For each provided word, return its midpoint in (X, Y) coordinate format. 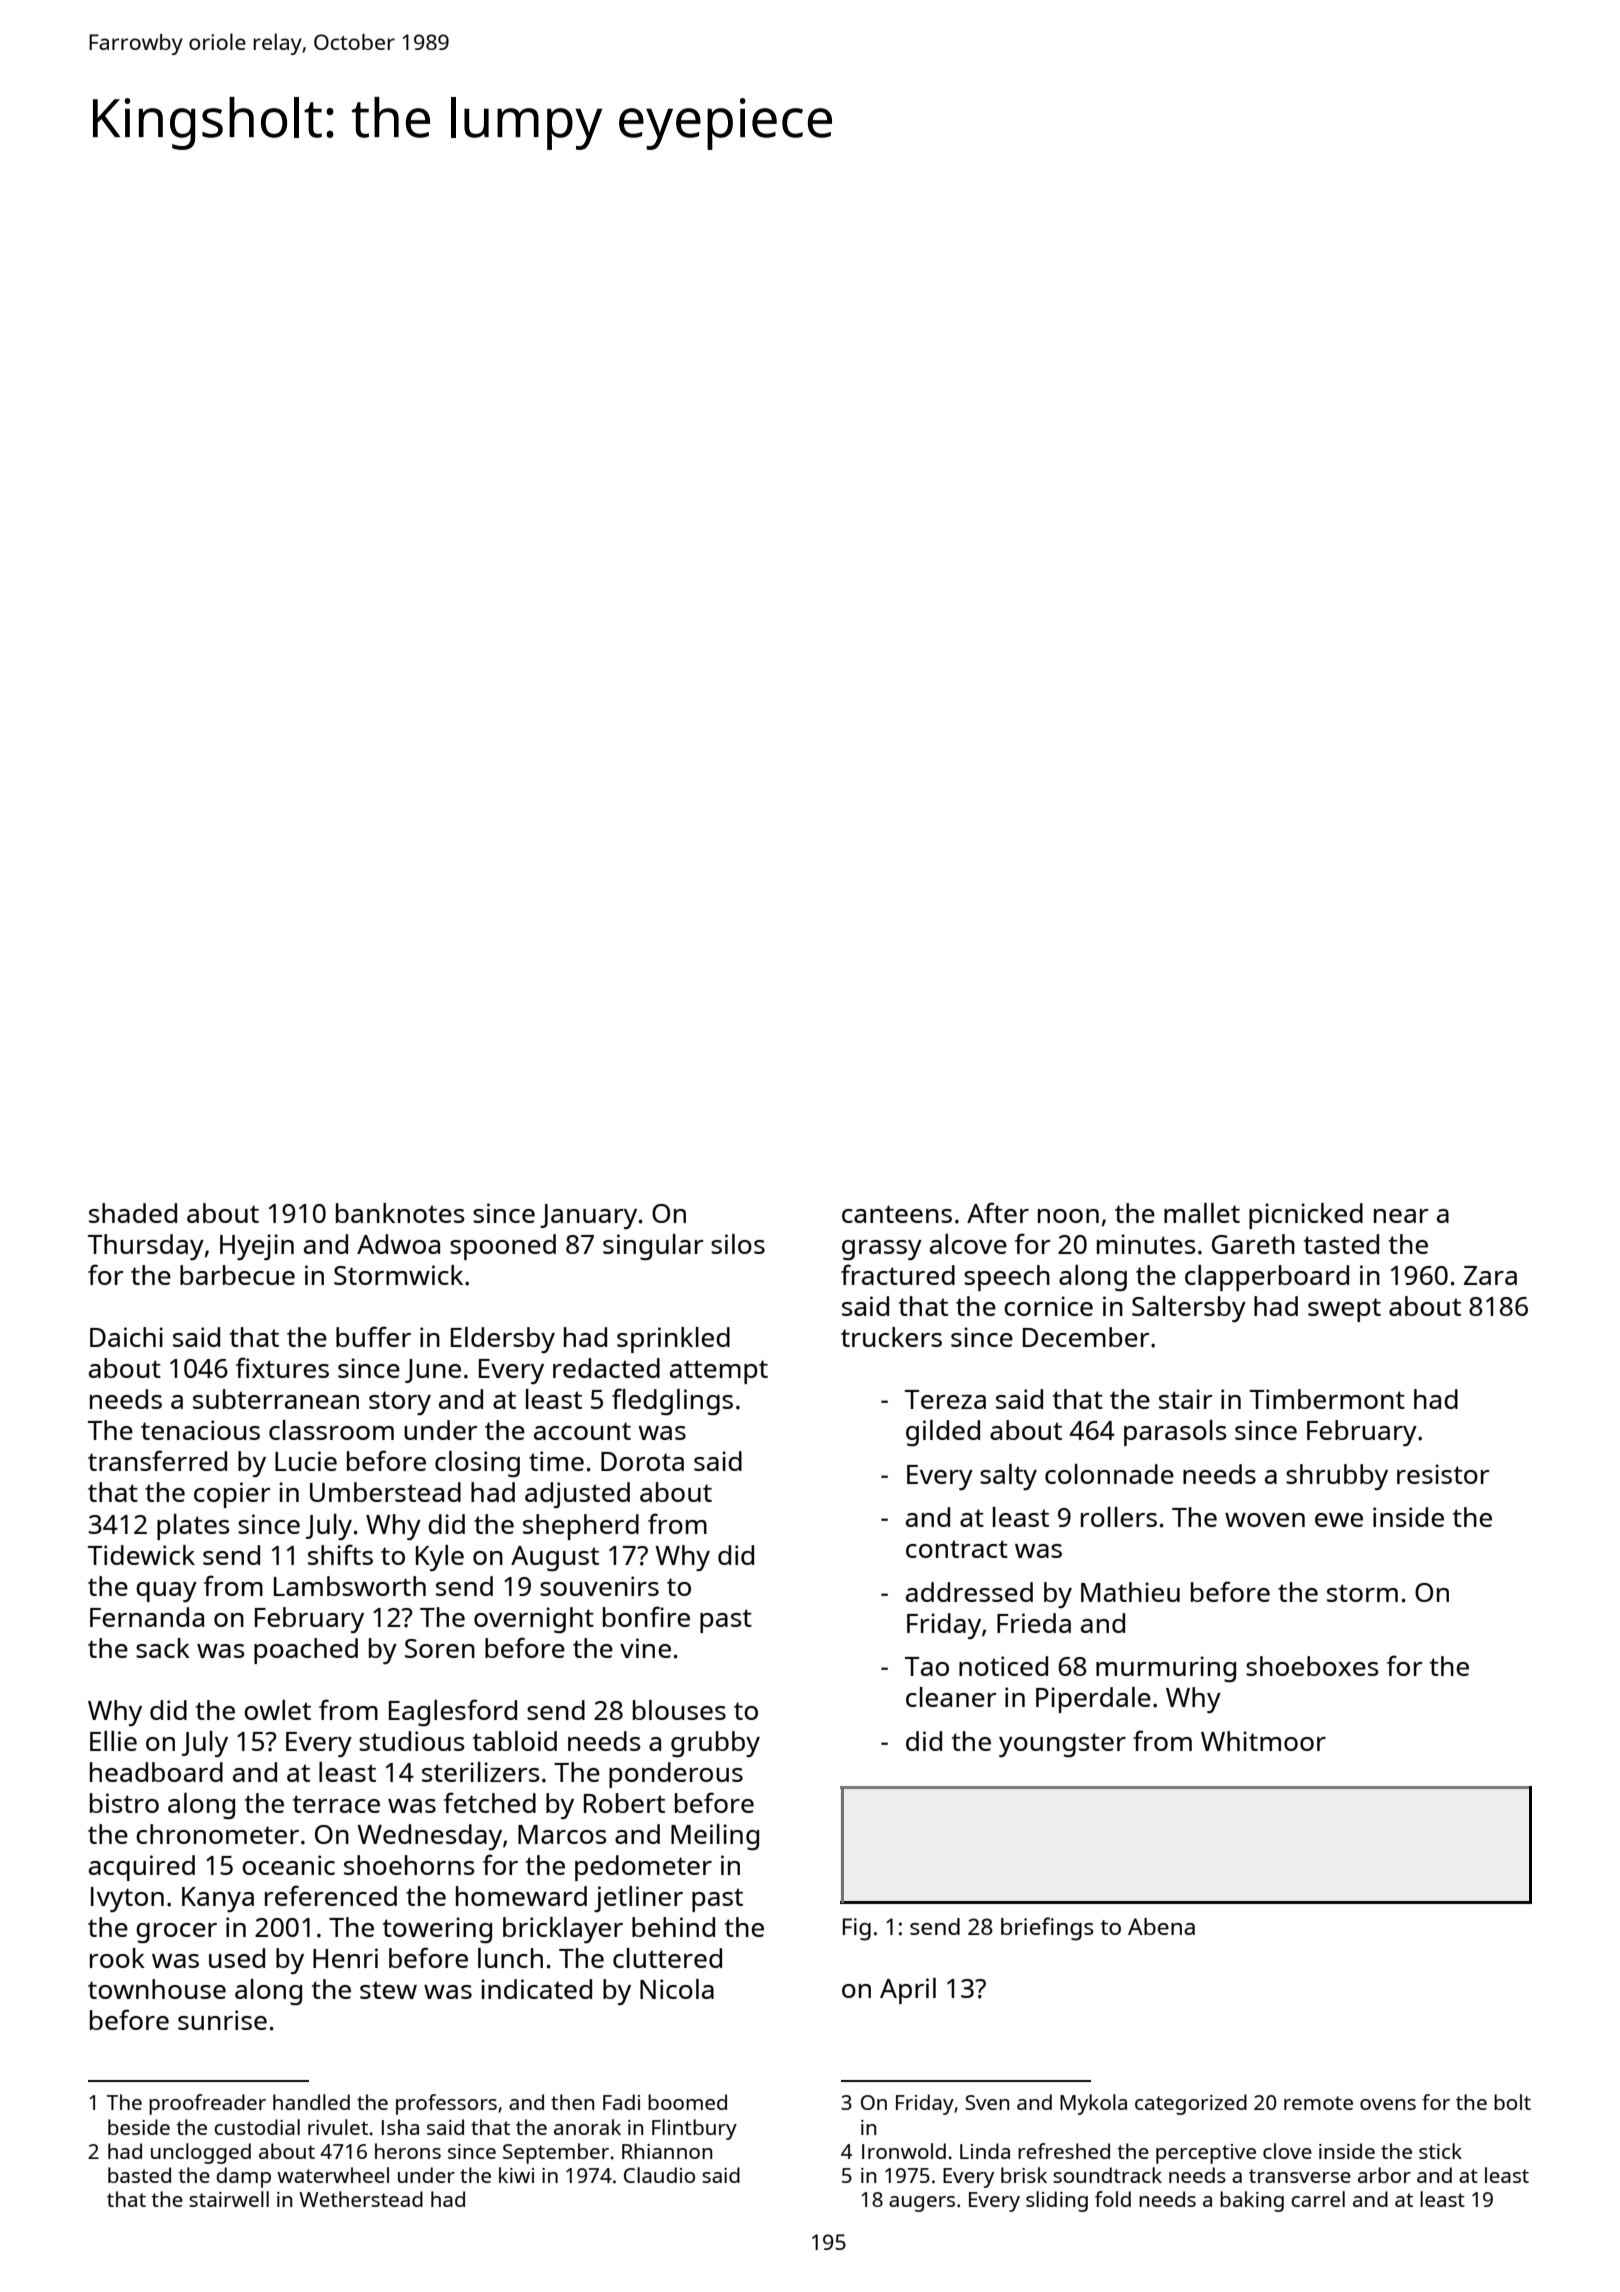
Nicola (677, 1989)
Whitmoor (1263, 1741)
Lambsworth (350, 1586)
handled (311, 2102)
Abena (1161, 1926)
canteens (897, 1214)
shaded (133, 1213)
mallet (1202, 1213)
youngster (1062, 1745)
